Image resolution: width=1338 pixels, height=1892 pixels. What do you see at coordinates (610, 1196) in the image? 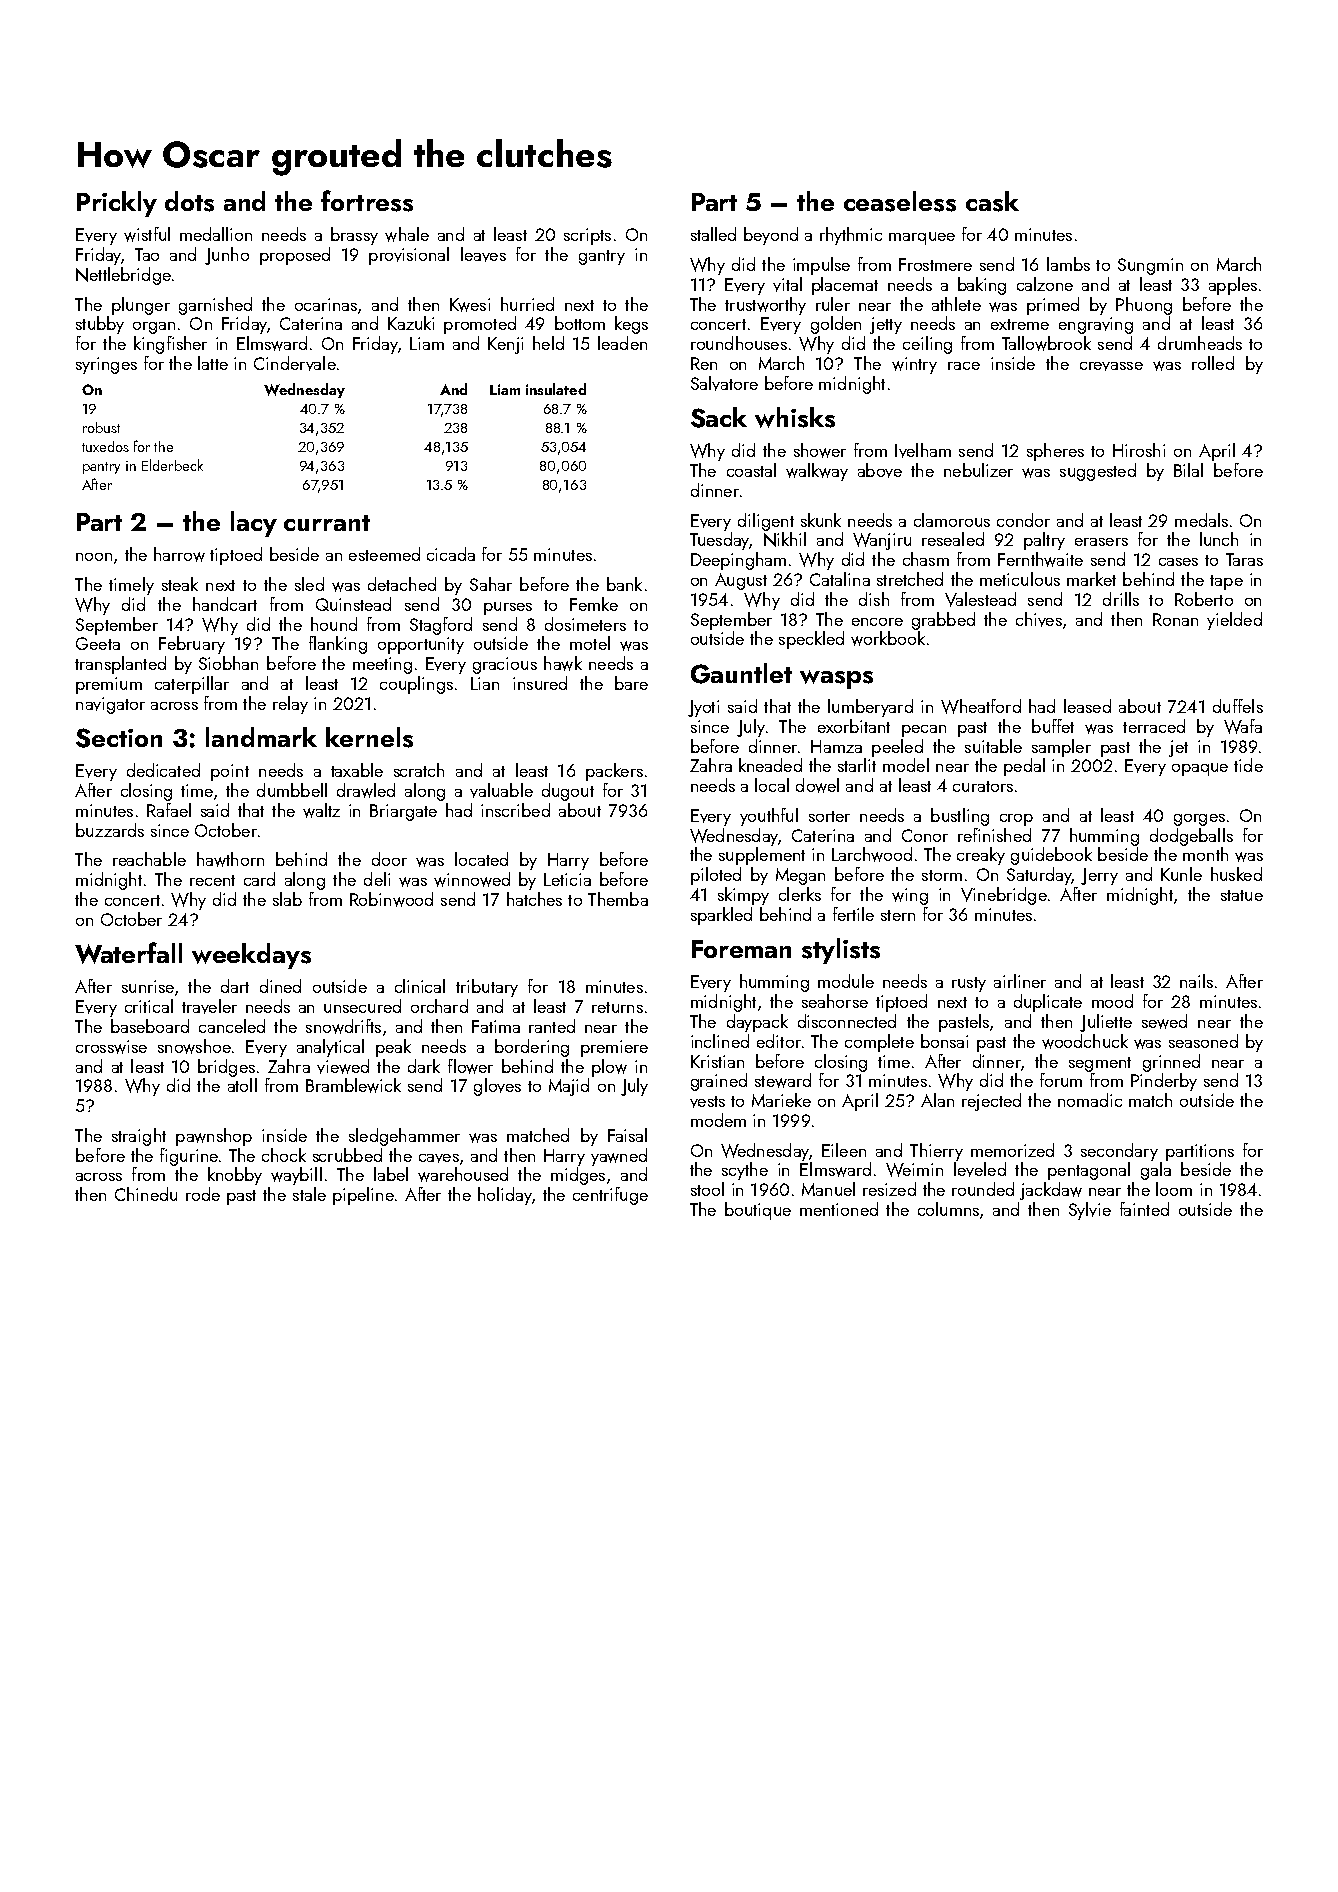
I see `centrifuge` at bounding box center [610, 1196].
